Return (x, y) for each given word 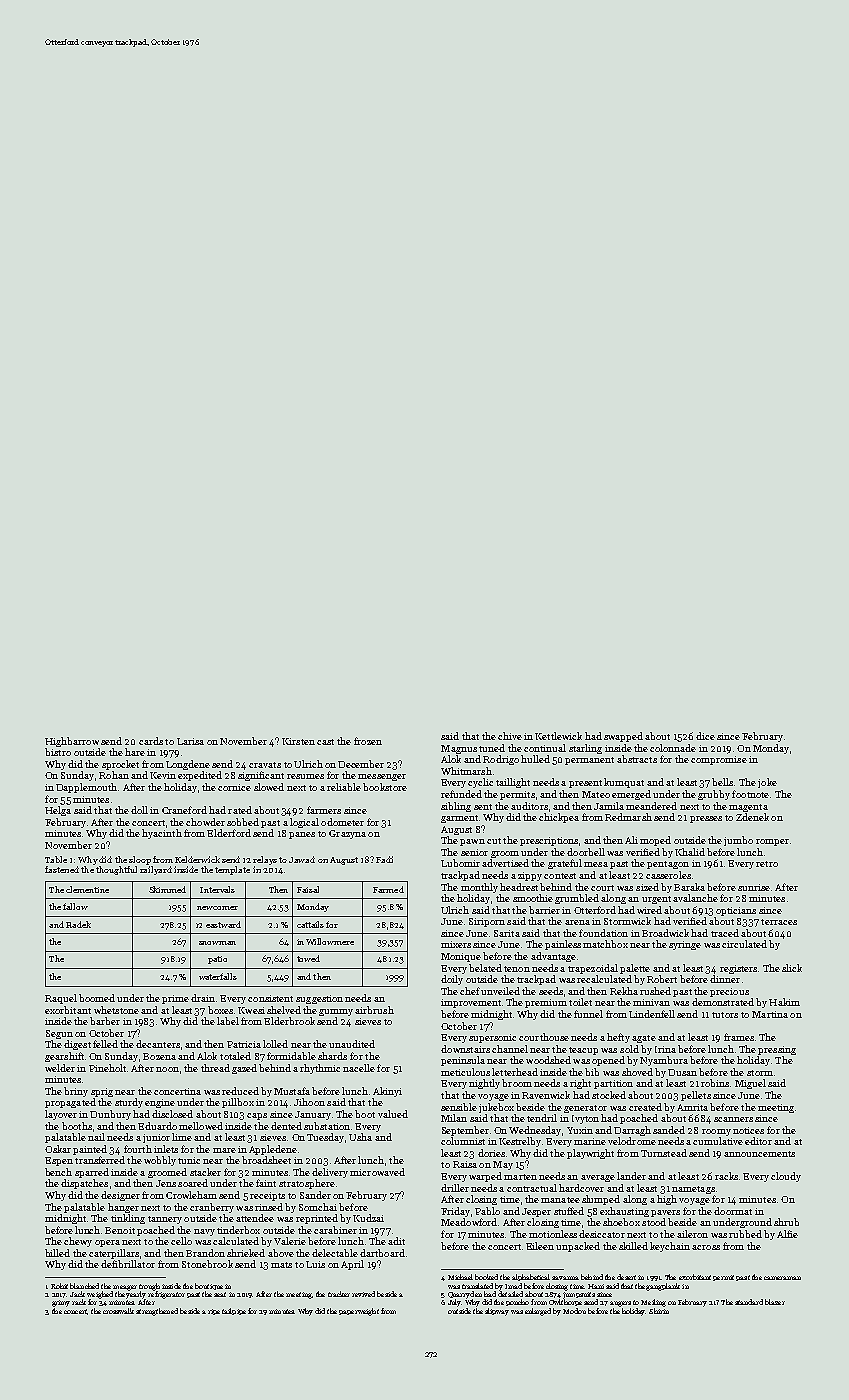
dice (705, 736)
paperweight (359, 1312)
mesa (596, 864)
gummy (336, 1012)
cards (151, 741)
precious (729, 992)
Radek (78, 924)
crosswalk (118, 1311)
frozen (368, 741)
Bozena (159, 1056)
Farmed (388, 889)
